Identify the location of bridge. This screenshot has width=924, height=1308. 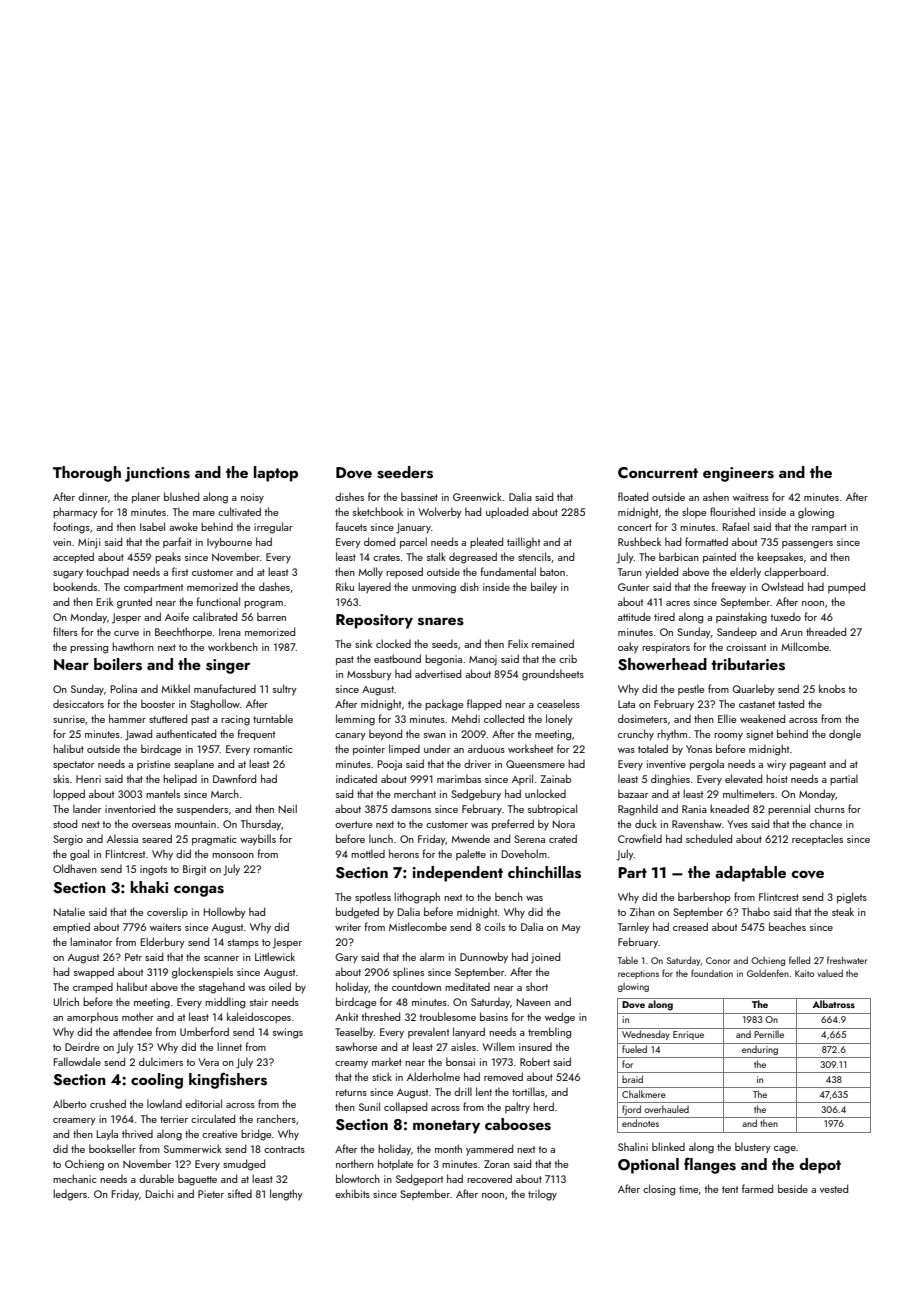
(256, 1135).
